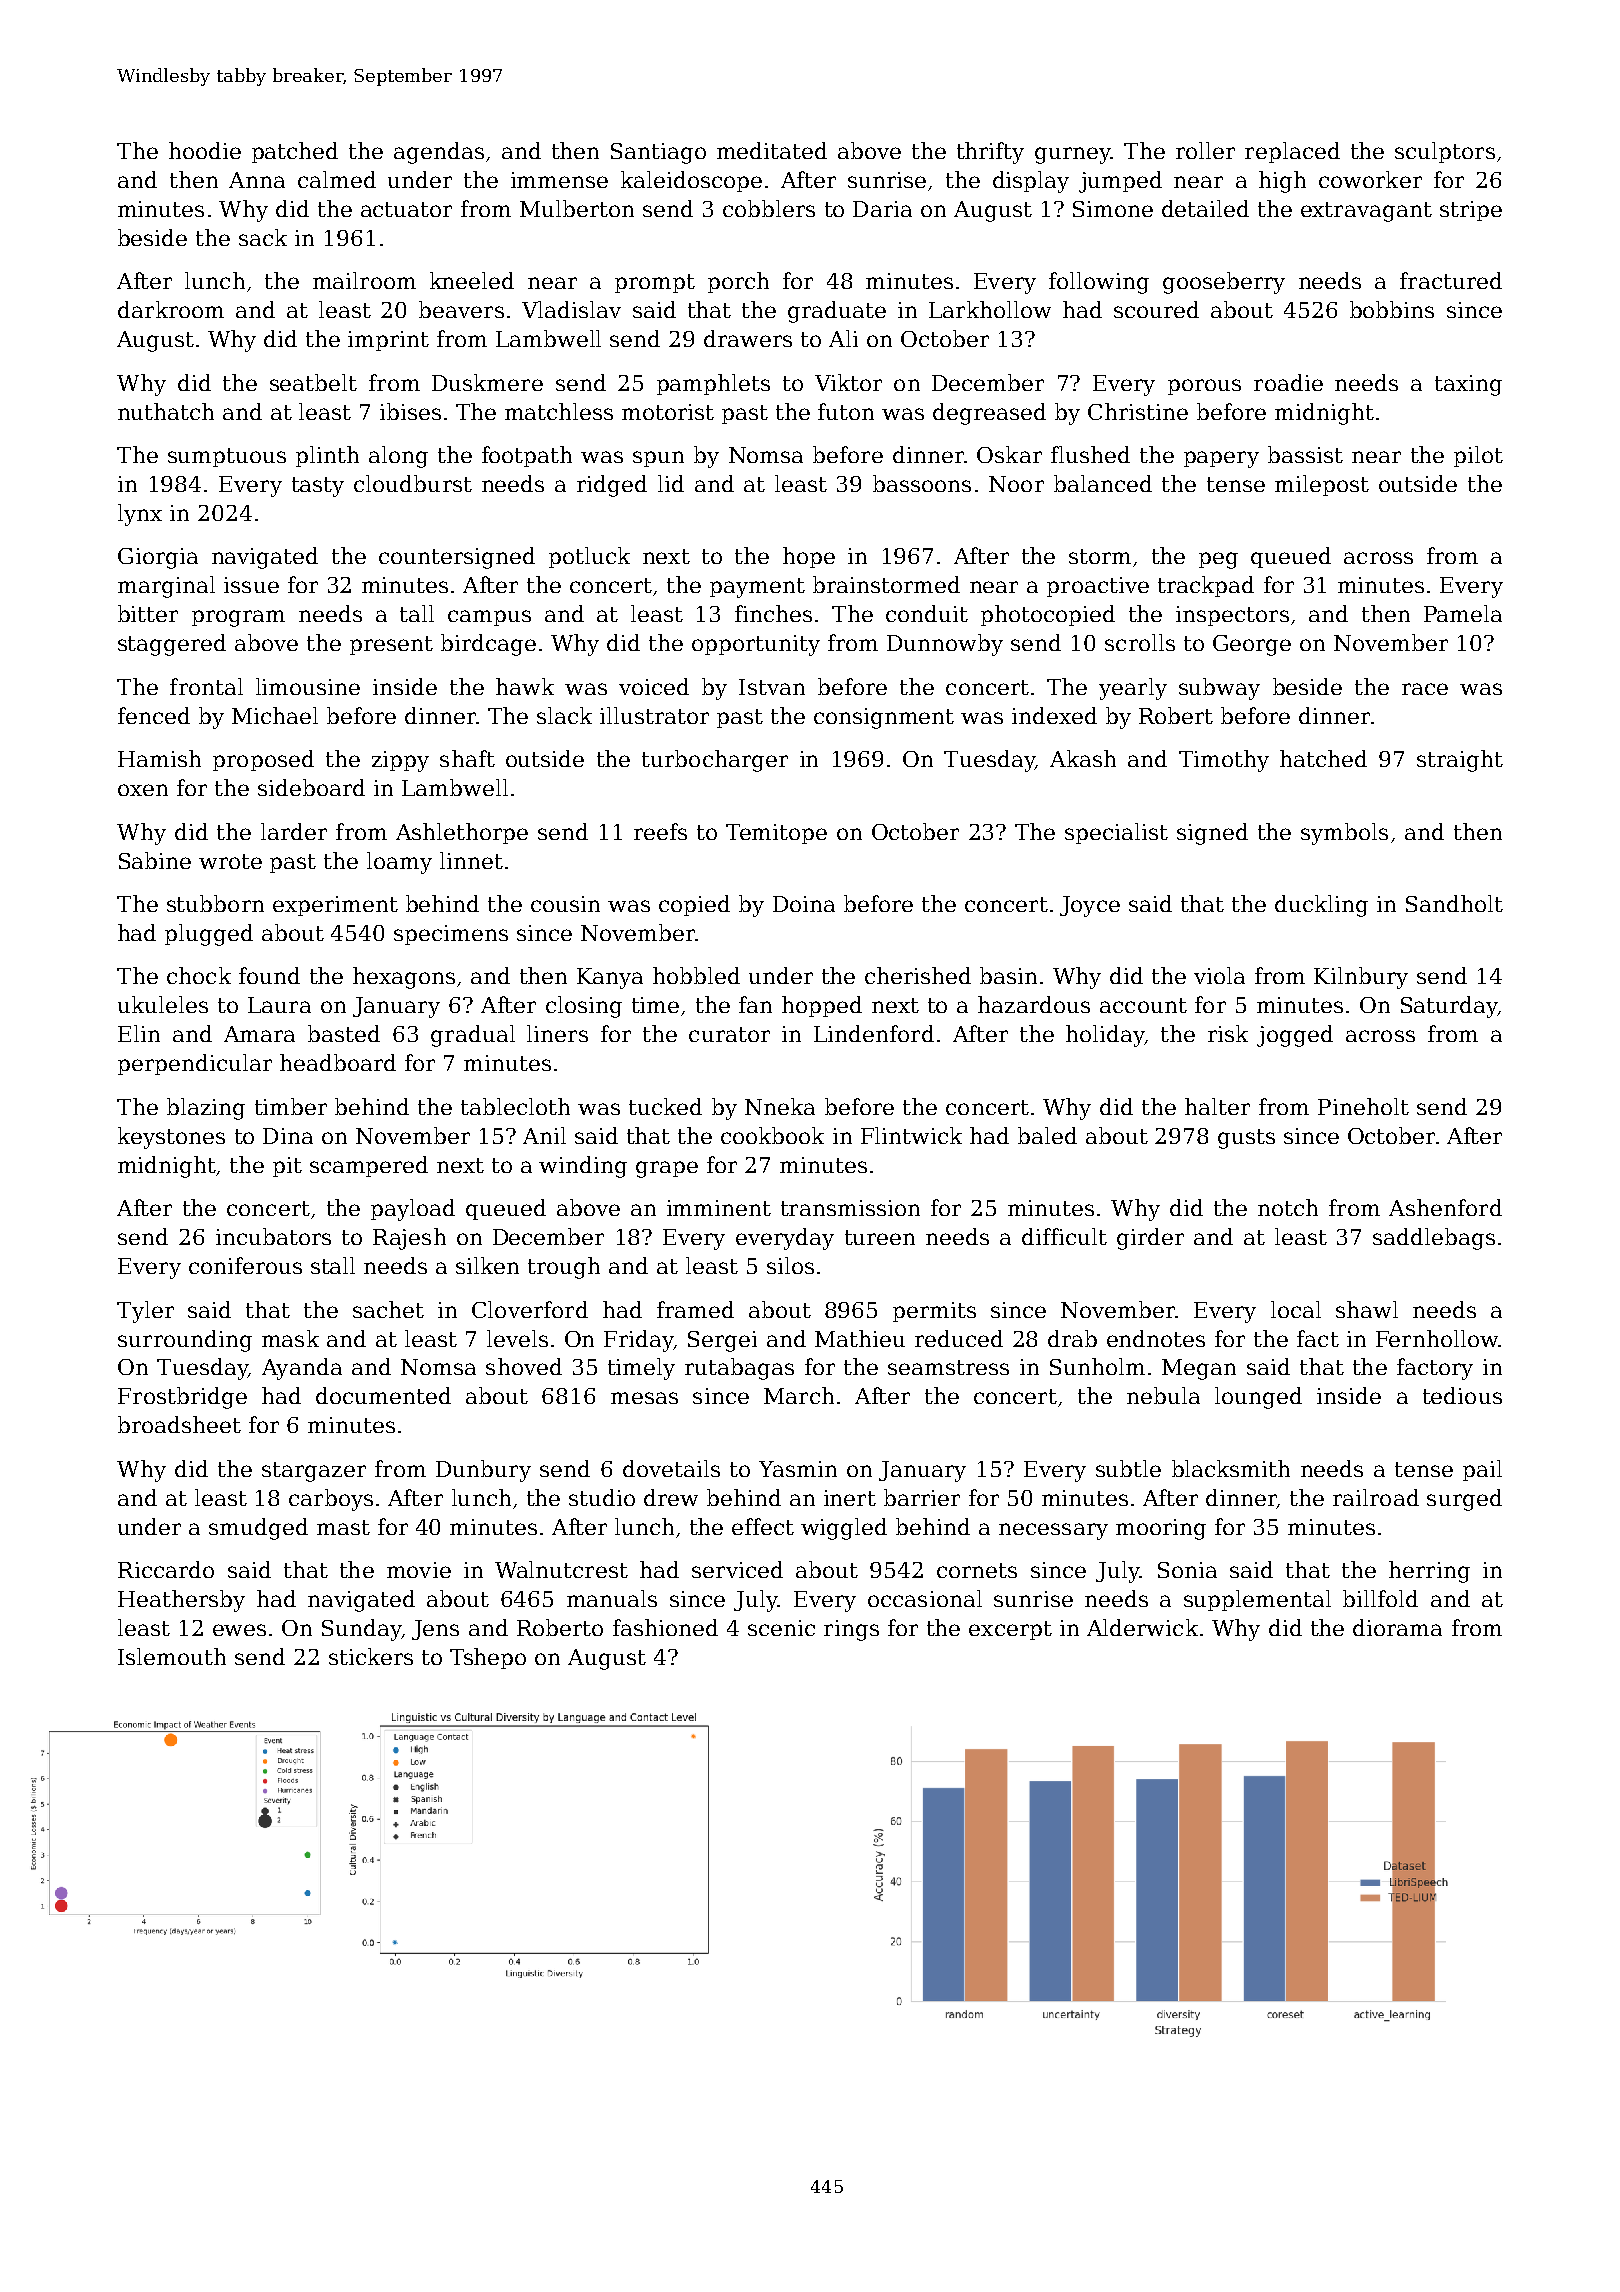 The image size is (1620, 2292). Describe the element at coordinates (713, 384) in the image. I see `pamphlets` at that location.
